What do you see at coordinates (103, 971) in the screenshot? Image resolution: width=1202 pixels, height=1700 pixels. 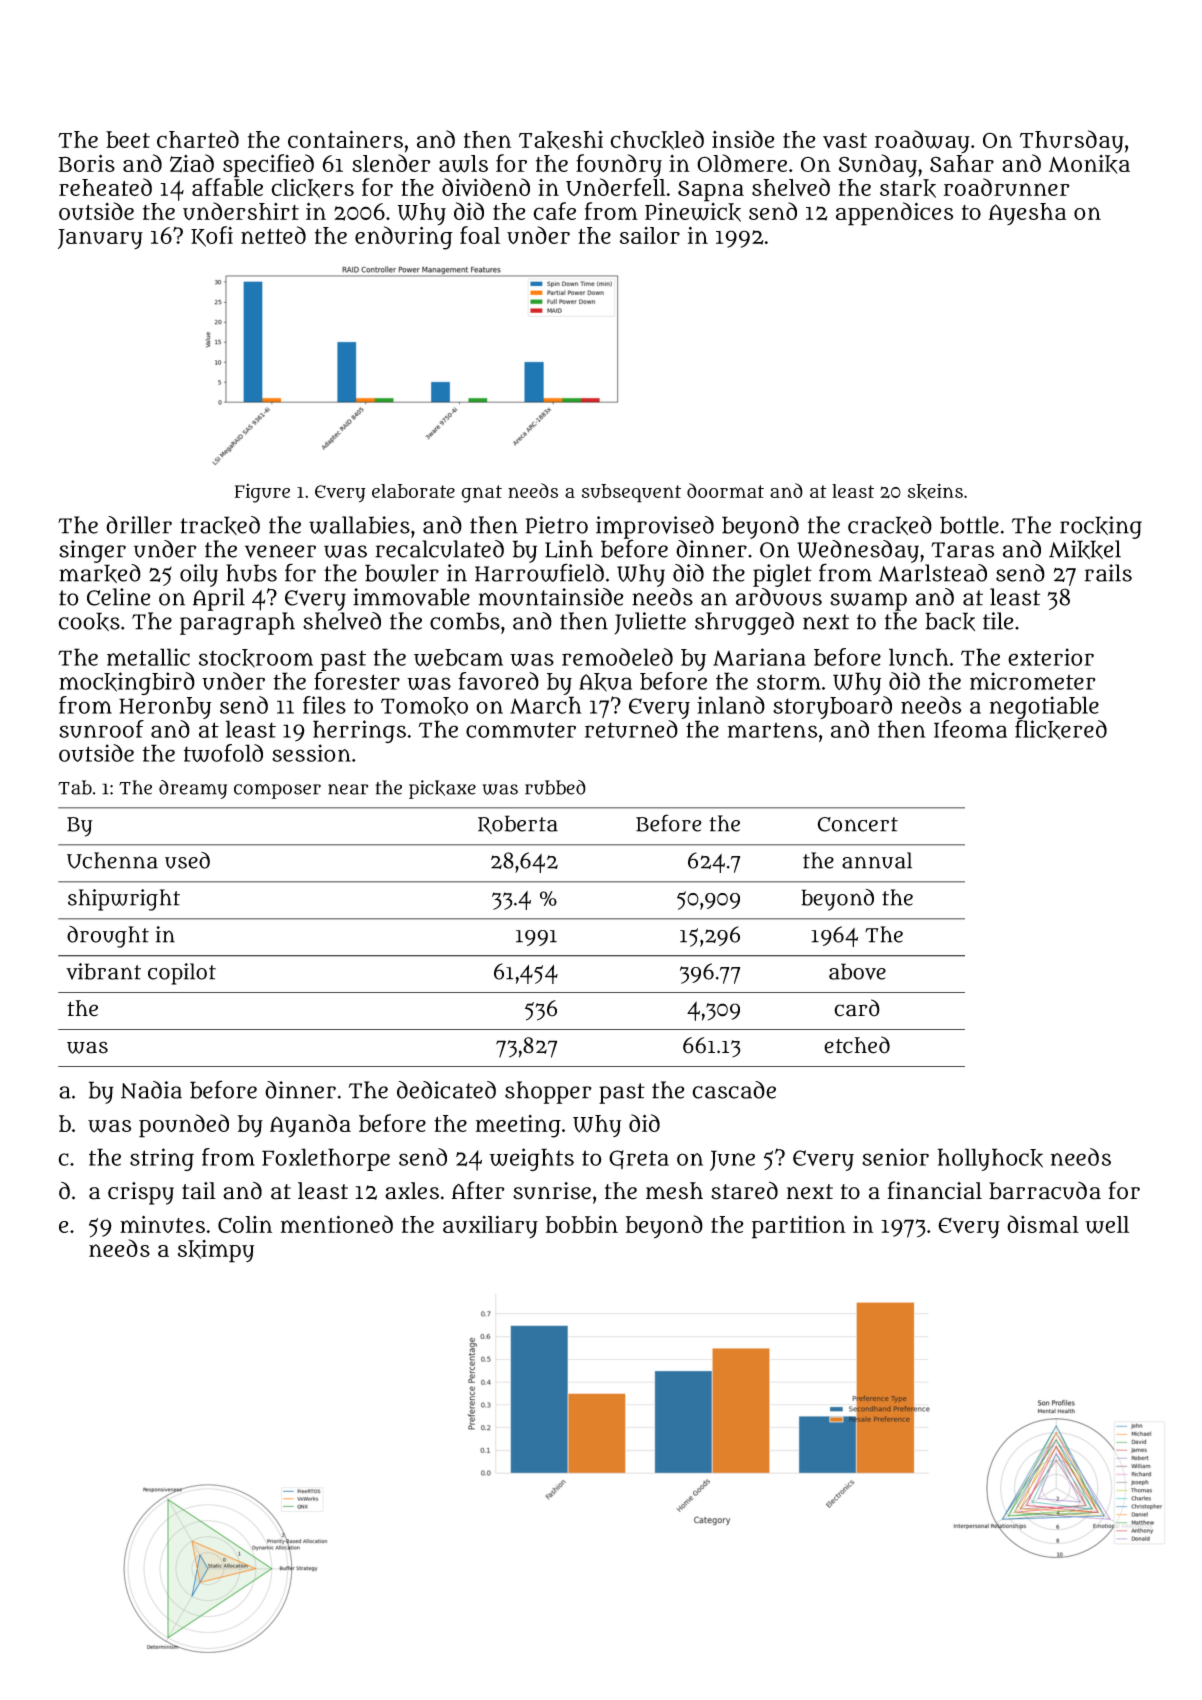 I see `vibrant` at bounding box center [103, 971].
